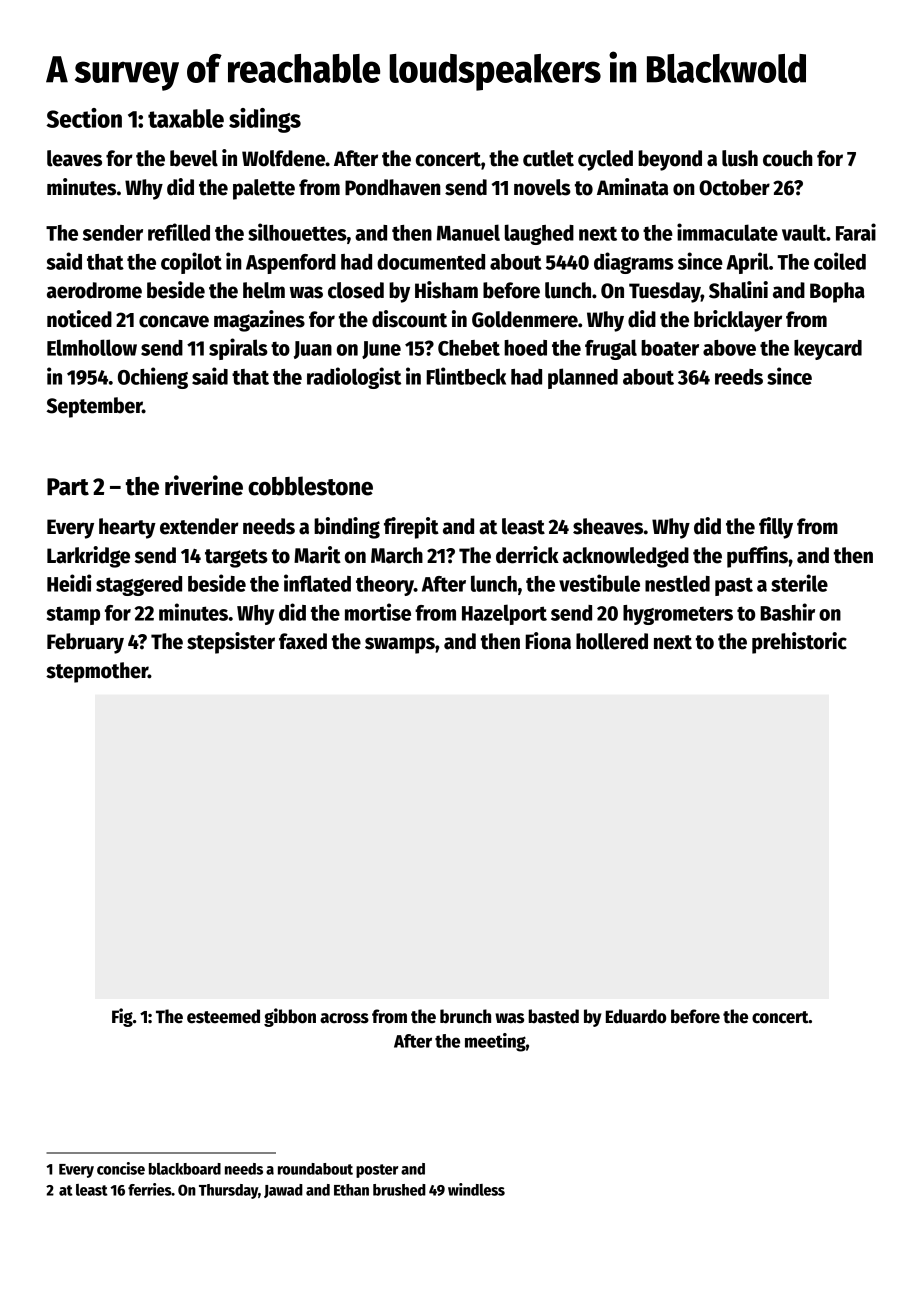 The image size is (924, 1314). Describe the element at coordinates (392, 187) in the document. I see `Pondhaven` at that location.
